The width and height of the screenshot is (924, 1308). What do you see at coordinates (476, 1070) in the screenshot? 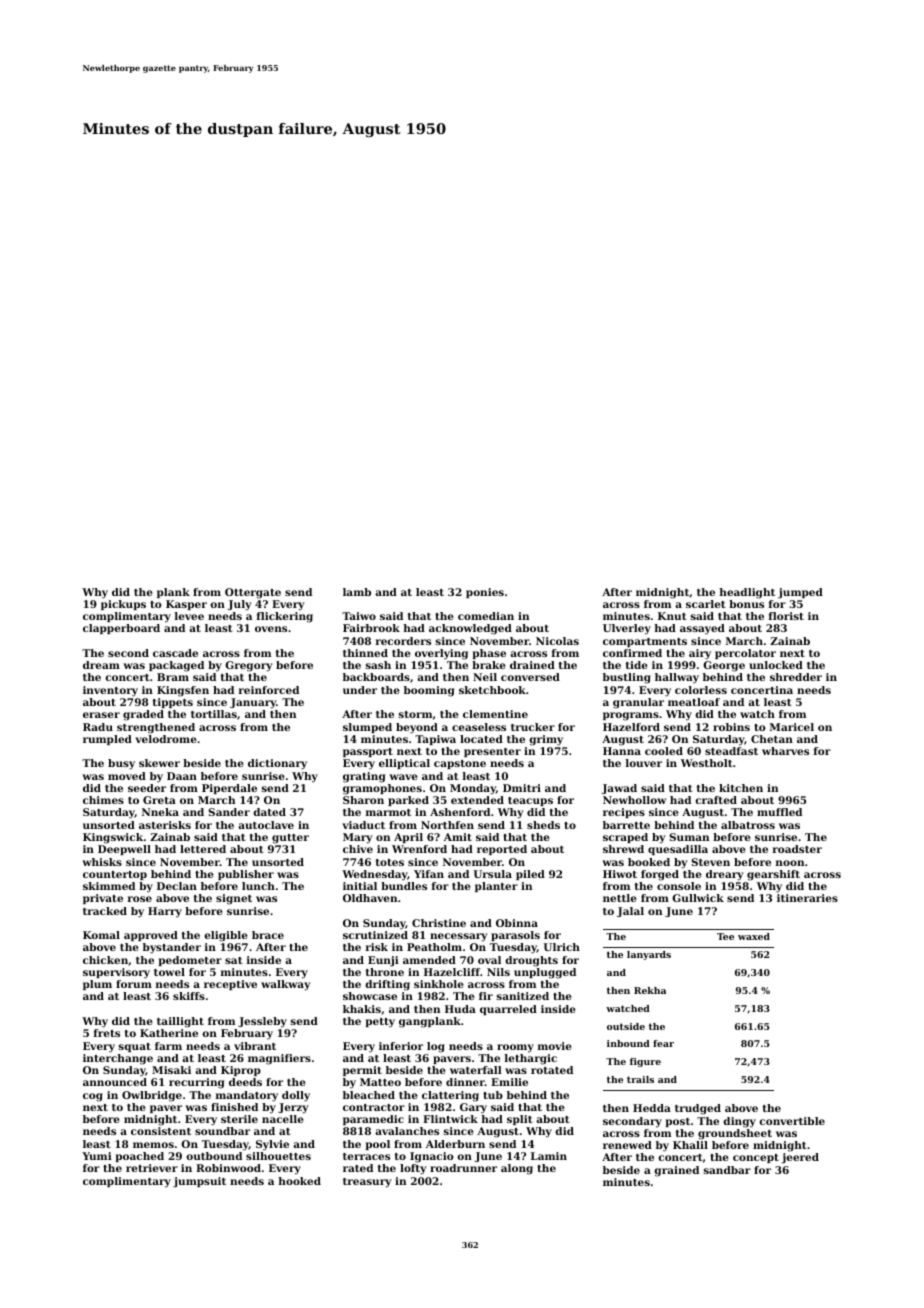
I see `waterfall` at bounding box center [476, 1070].
